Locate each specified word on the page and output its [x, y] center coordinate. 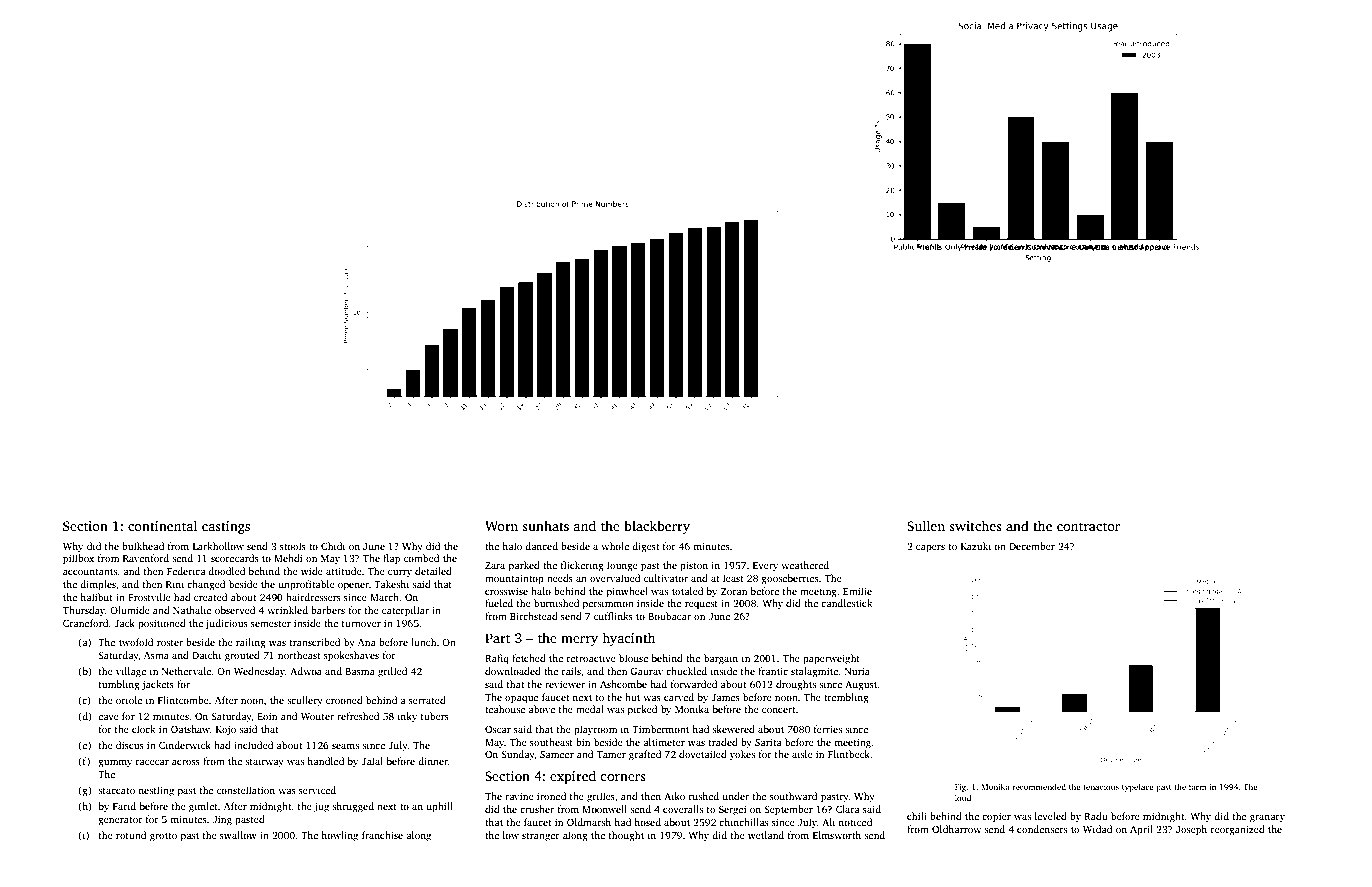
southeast [551, 742]
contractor [1088, 526]
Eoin [267, 716]
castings [226, 527]
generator [120, 821]
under [735, 796]
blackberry [657, 527]
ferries [828, 729]
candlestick [847, 603]
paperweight [831, 659]
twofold [136, 642]
